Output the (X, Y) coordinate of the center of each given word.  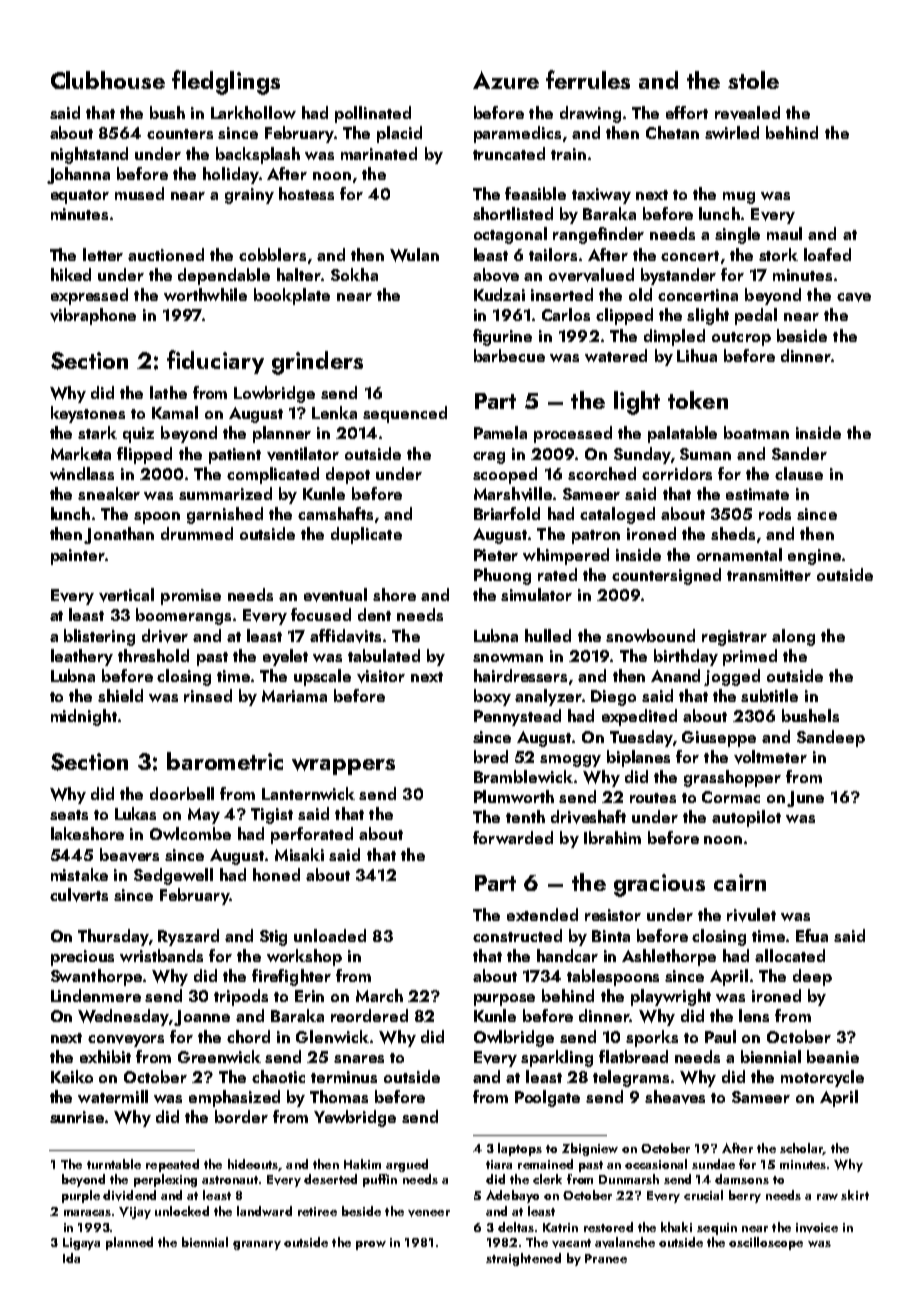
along (793, 637)
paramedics (517, 134)
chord (248, 1036)
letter (103, 254)
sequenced (405, 414)
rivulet (751, 915)
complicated (273, 475)
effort (687, 112)
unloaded (330, 935)
